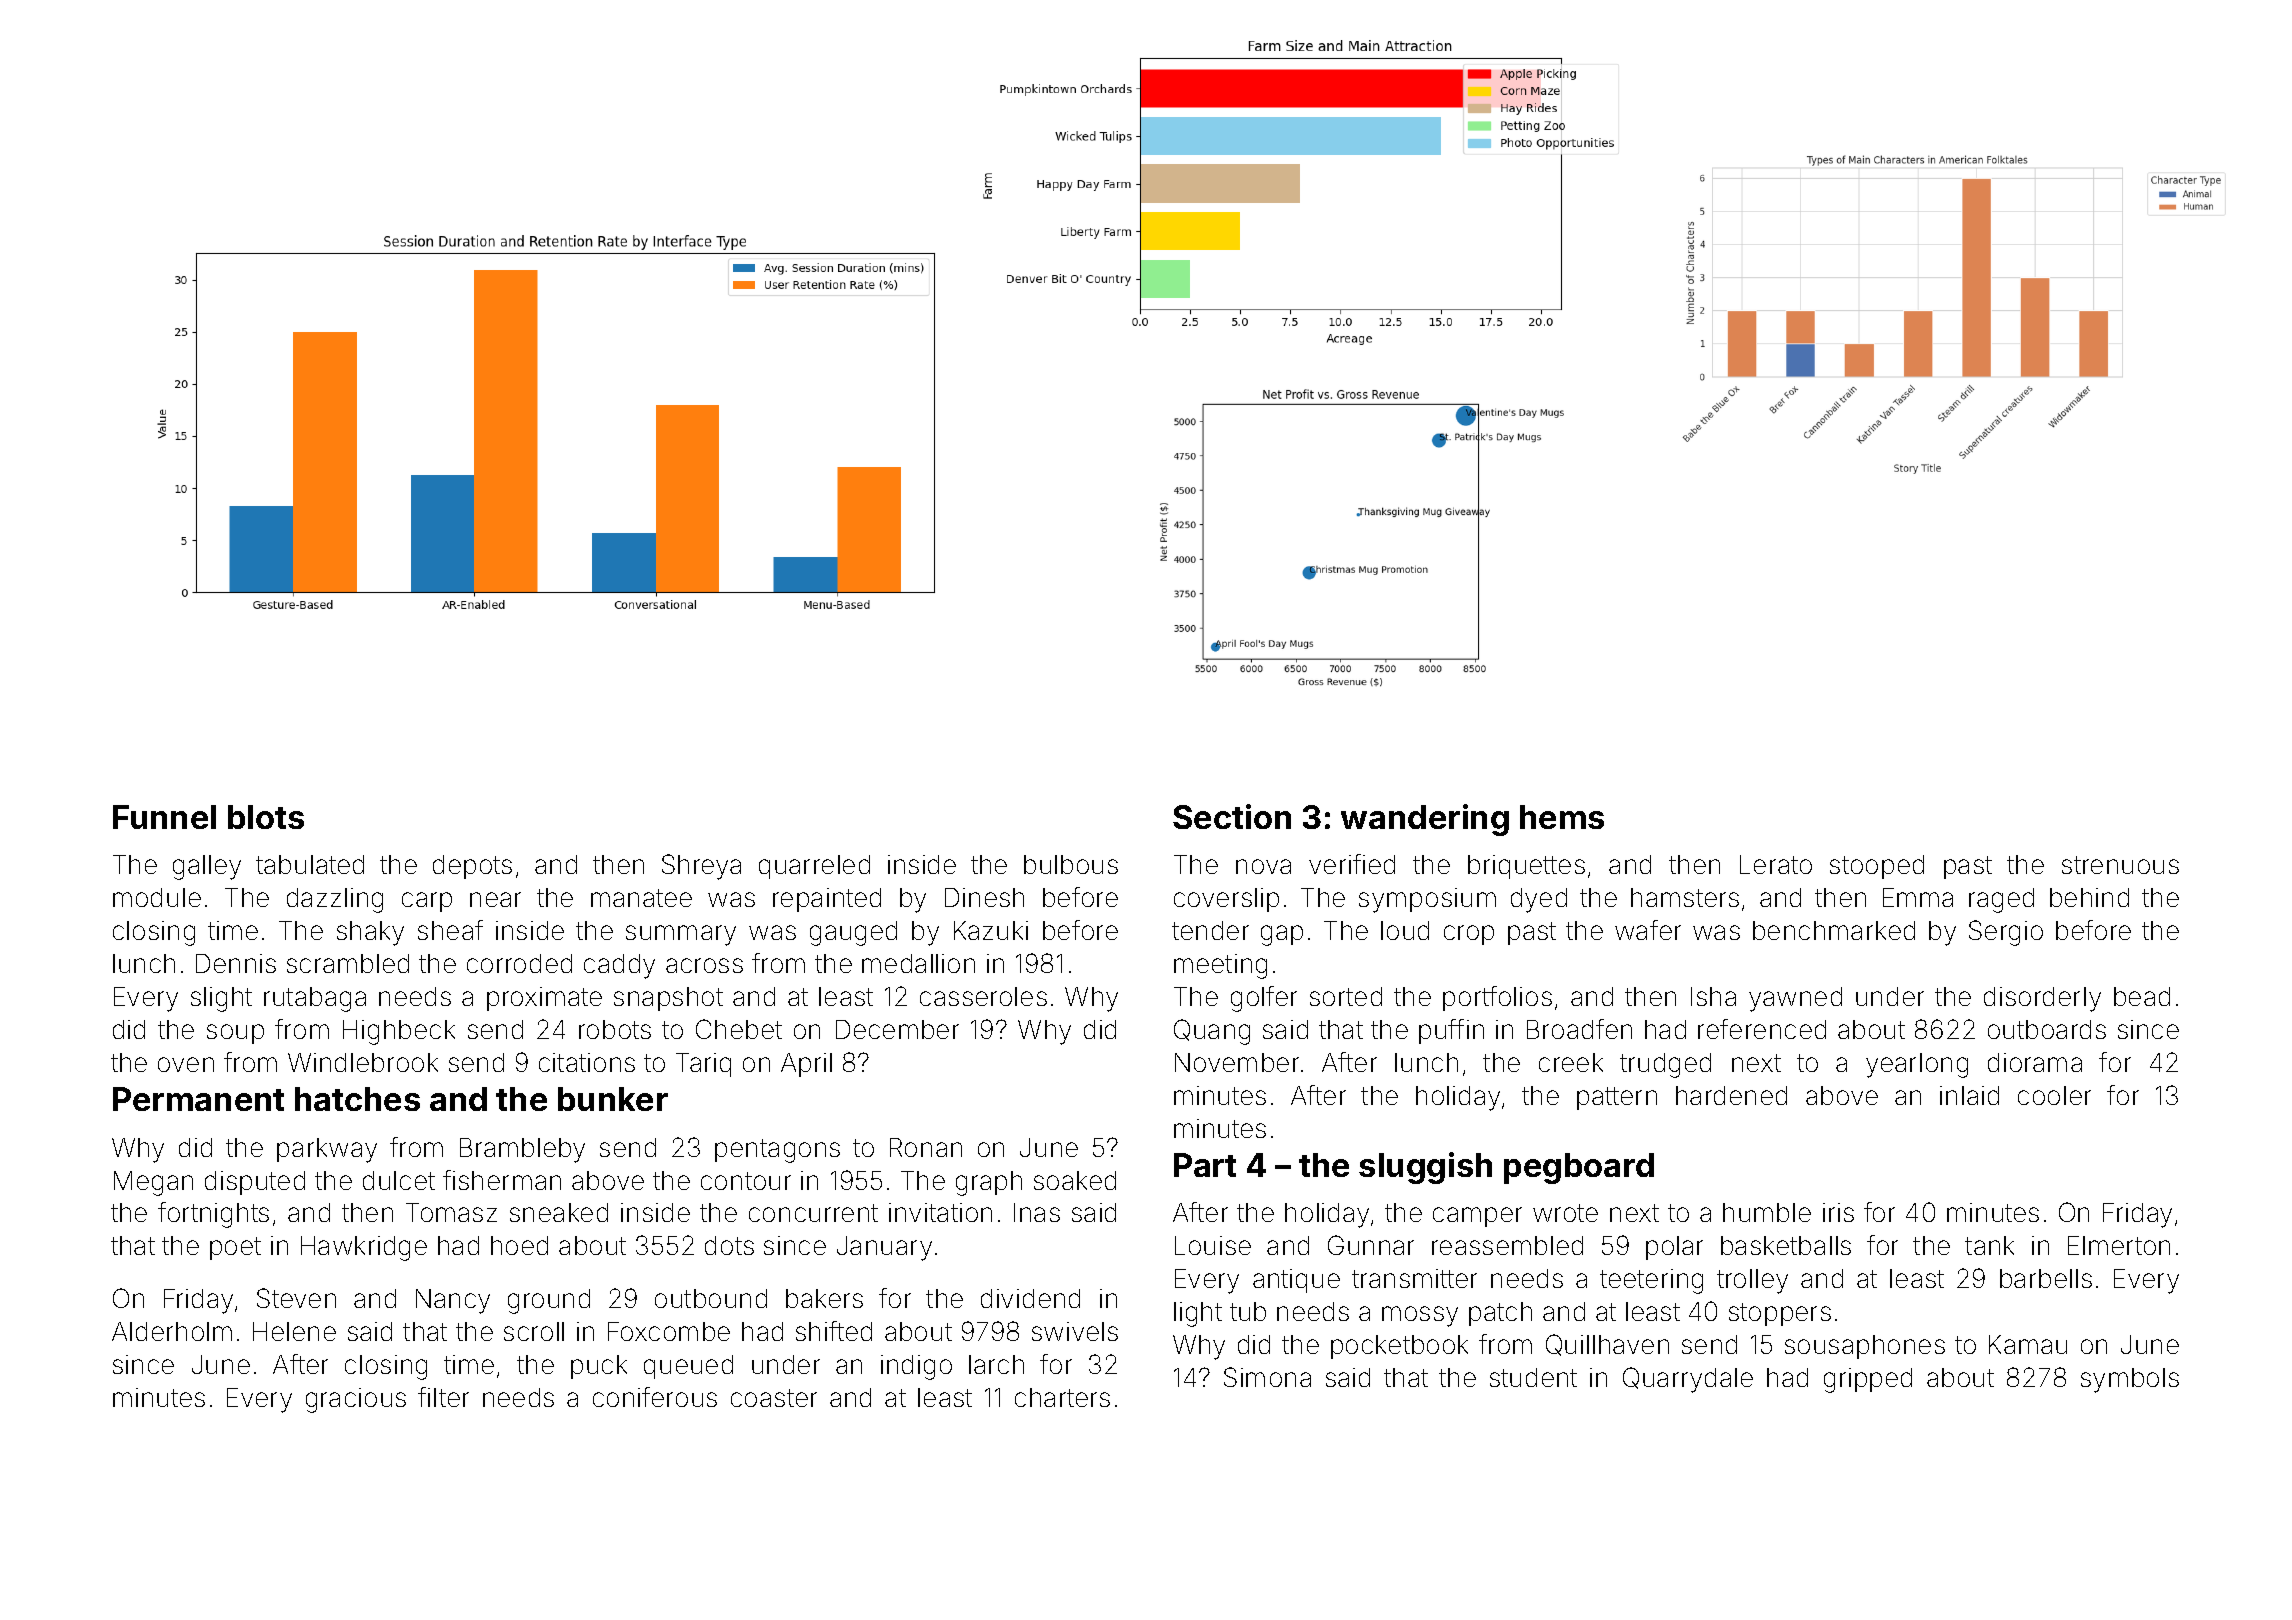 The width and height of the image is (2292, 1620). What do you see at coordinates (1212, 1032) in the image?
I see `Quang` at bounding box center [1212, 1032].
